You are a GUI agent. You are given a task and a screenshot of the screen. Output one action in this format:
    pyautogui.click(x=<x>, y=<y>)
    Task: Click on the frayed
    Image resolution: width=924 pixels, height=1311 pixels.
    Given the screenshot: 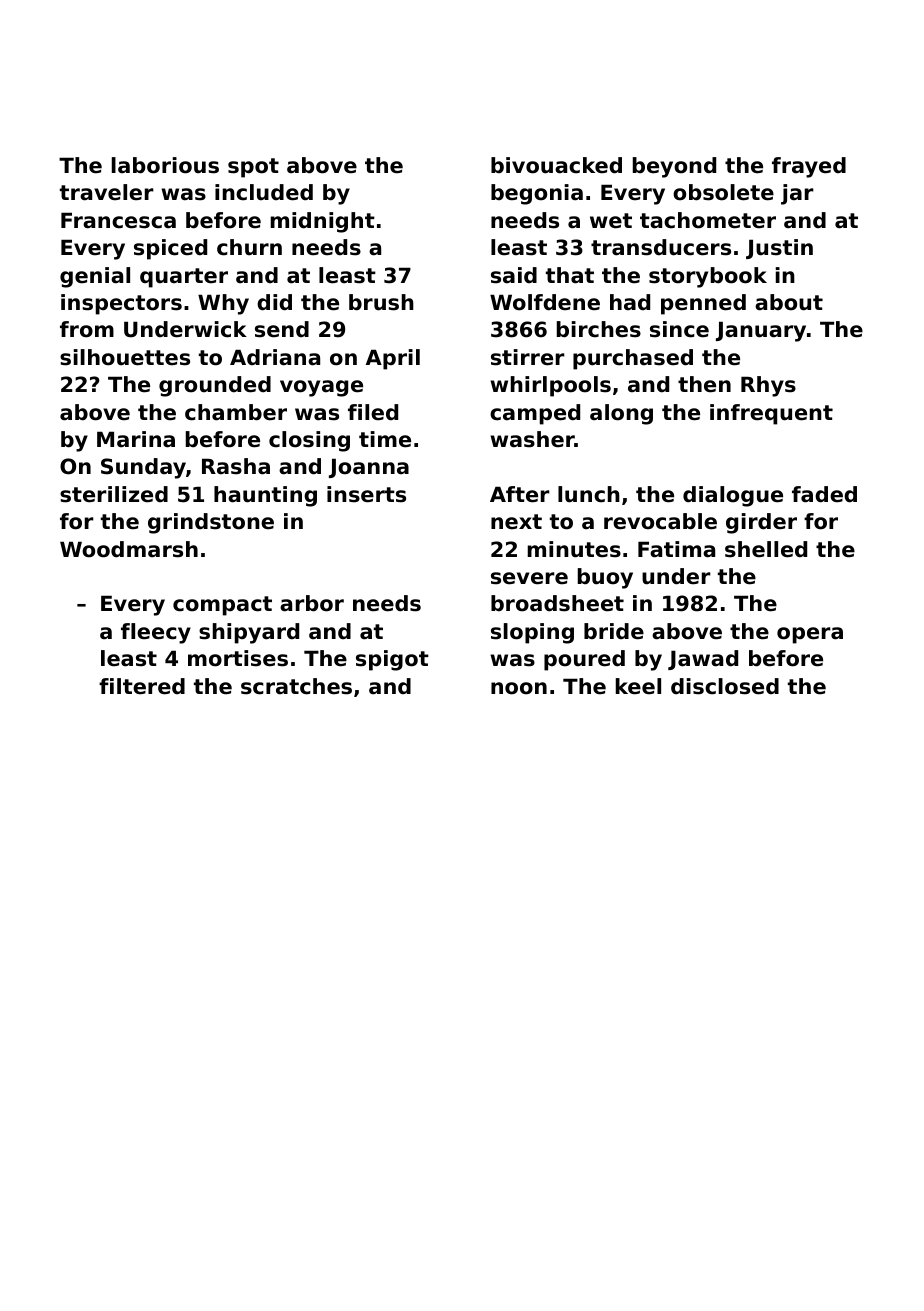 What is the action you would take?
    pyautogui.click(x=809, y=167)
